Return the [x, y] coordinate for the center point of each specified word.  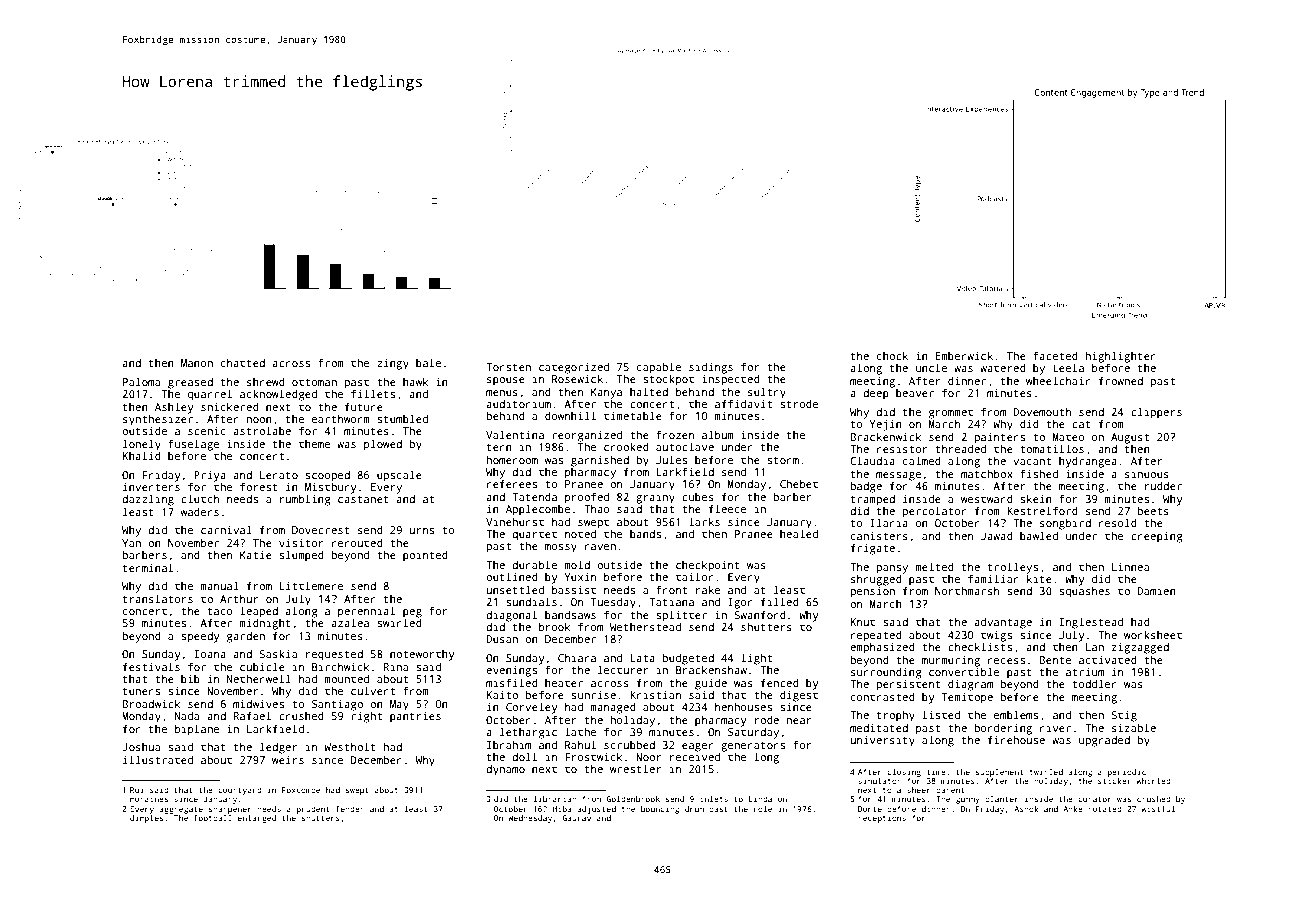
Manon [197, 363]
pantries [415, 717]
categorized [574, 368]
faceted [1055, 355]
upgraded [1104, 741]
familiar [993, 578]
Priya [210, 476]
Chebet [799, 484]
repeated [876, 636]
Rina [396, 667]
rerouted [357, 543]
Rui [137, 790]
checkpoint [708, 566]
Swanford [760, 614]
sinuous [1147, 474]
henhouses [743, 707]
